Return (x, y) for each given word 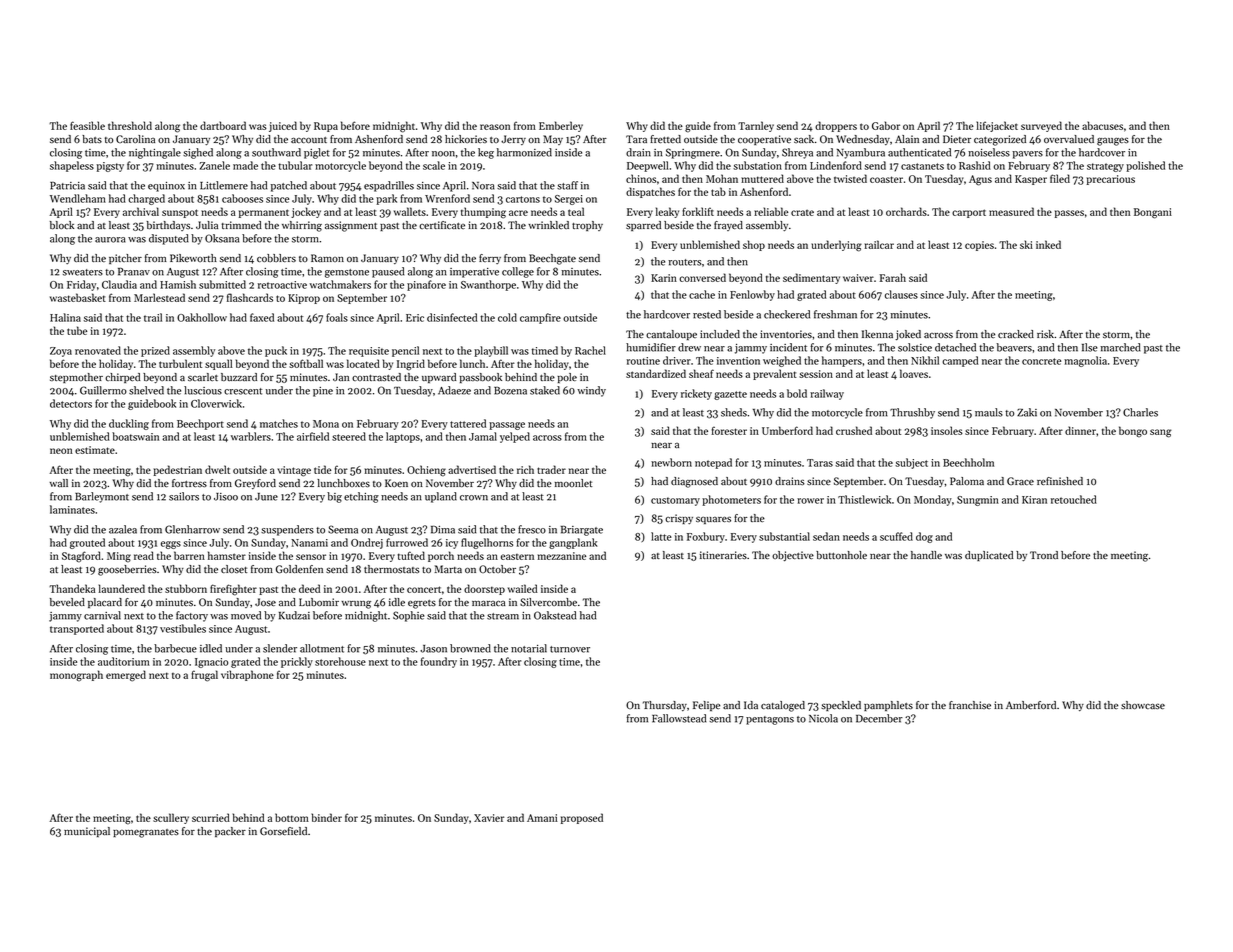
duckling (129, 424)
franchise (970, 705)
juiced (283, 126)
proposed (582, 818)
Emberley (561, 126)
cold (507, 317)
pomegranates (146, 833)
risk (1045, 334)
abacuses (1102, 125)
